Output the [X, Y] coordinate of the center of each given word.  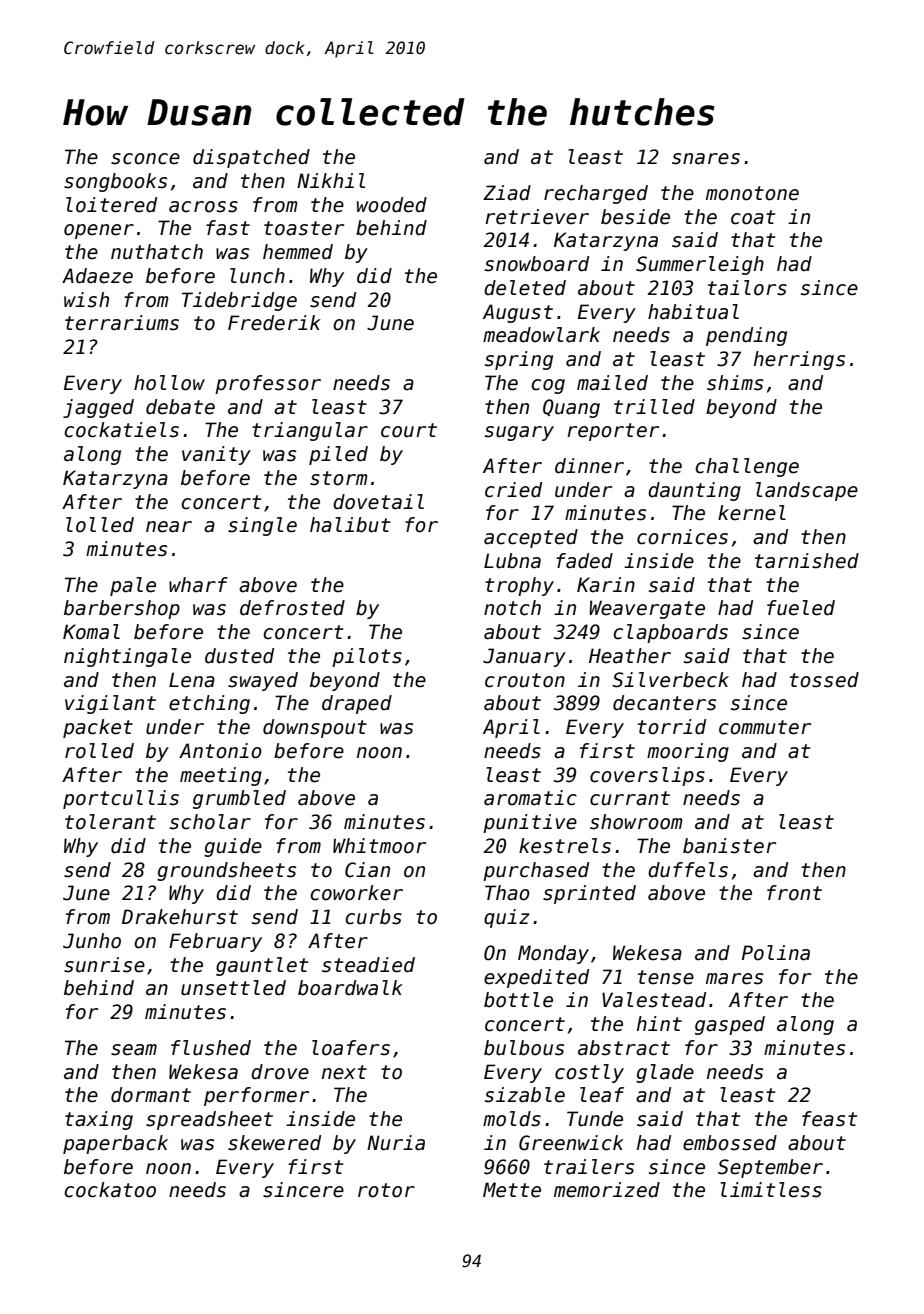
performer [256, 1096]
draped [357, 704]
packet [98, 728]
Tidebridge [239, 301]
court [409, 430]
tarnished [807, 561]
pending [746, 336]
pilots [367, 657]
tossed [824, 680]
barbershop [122, 609]
